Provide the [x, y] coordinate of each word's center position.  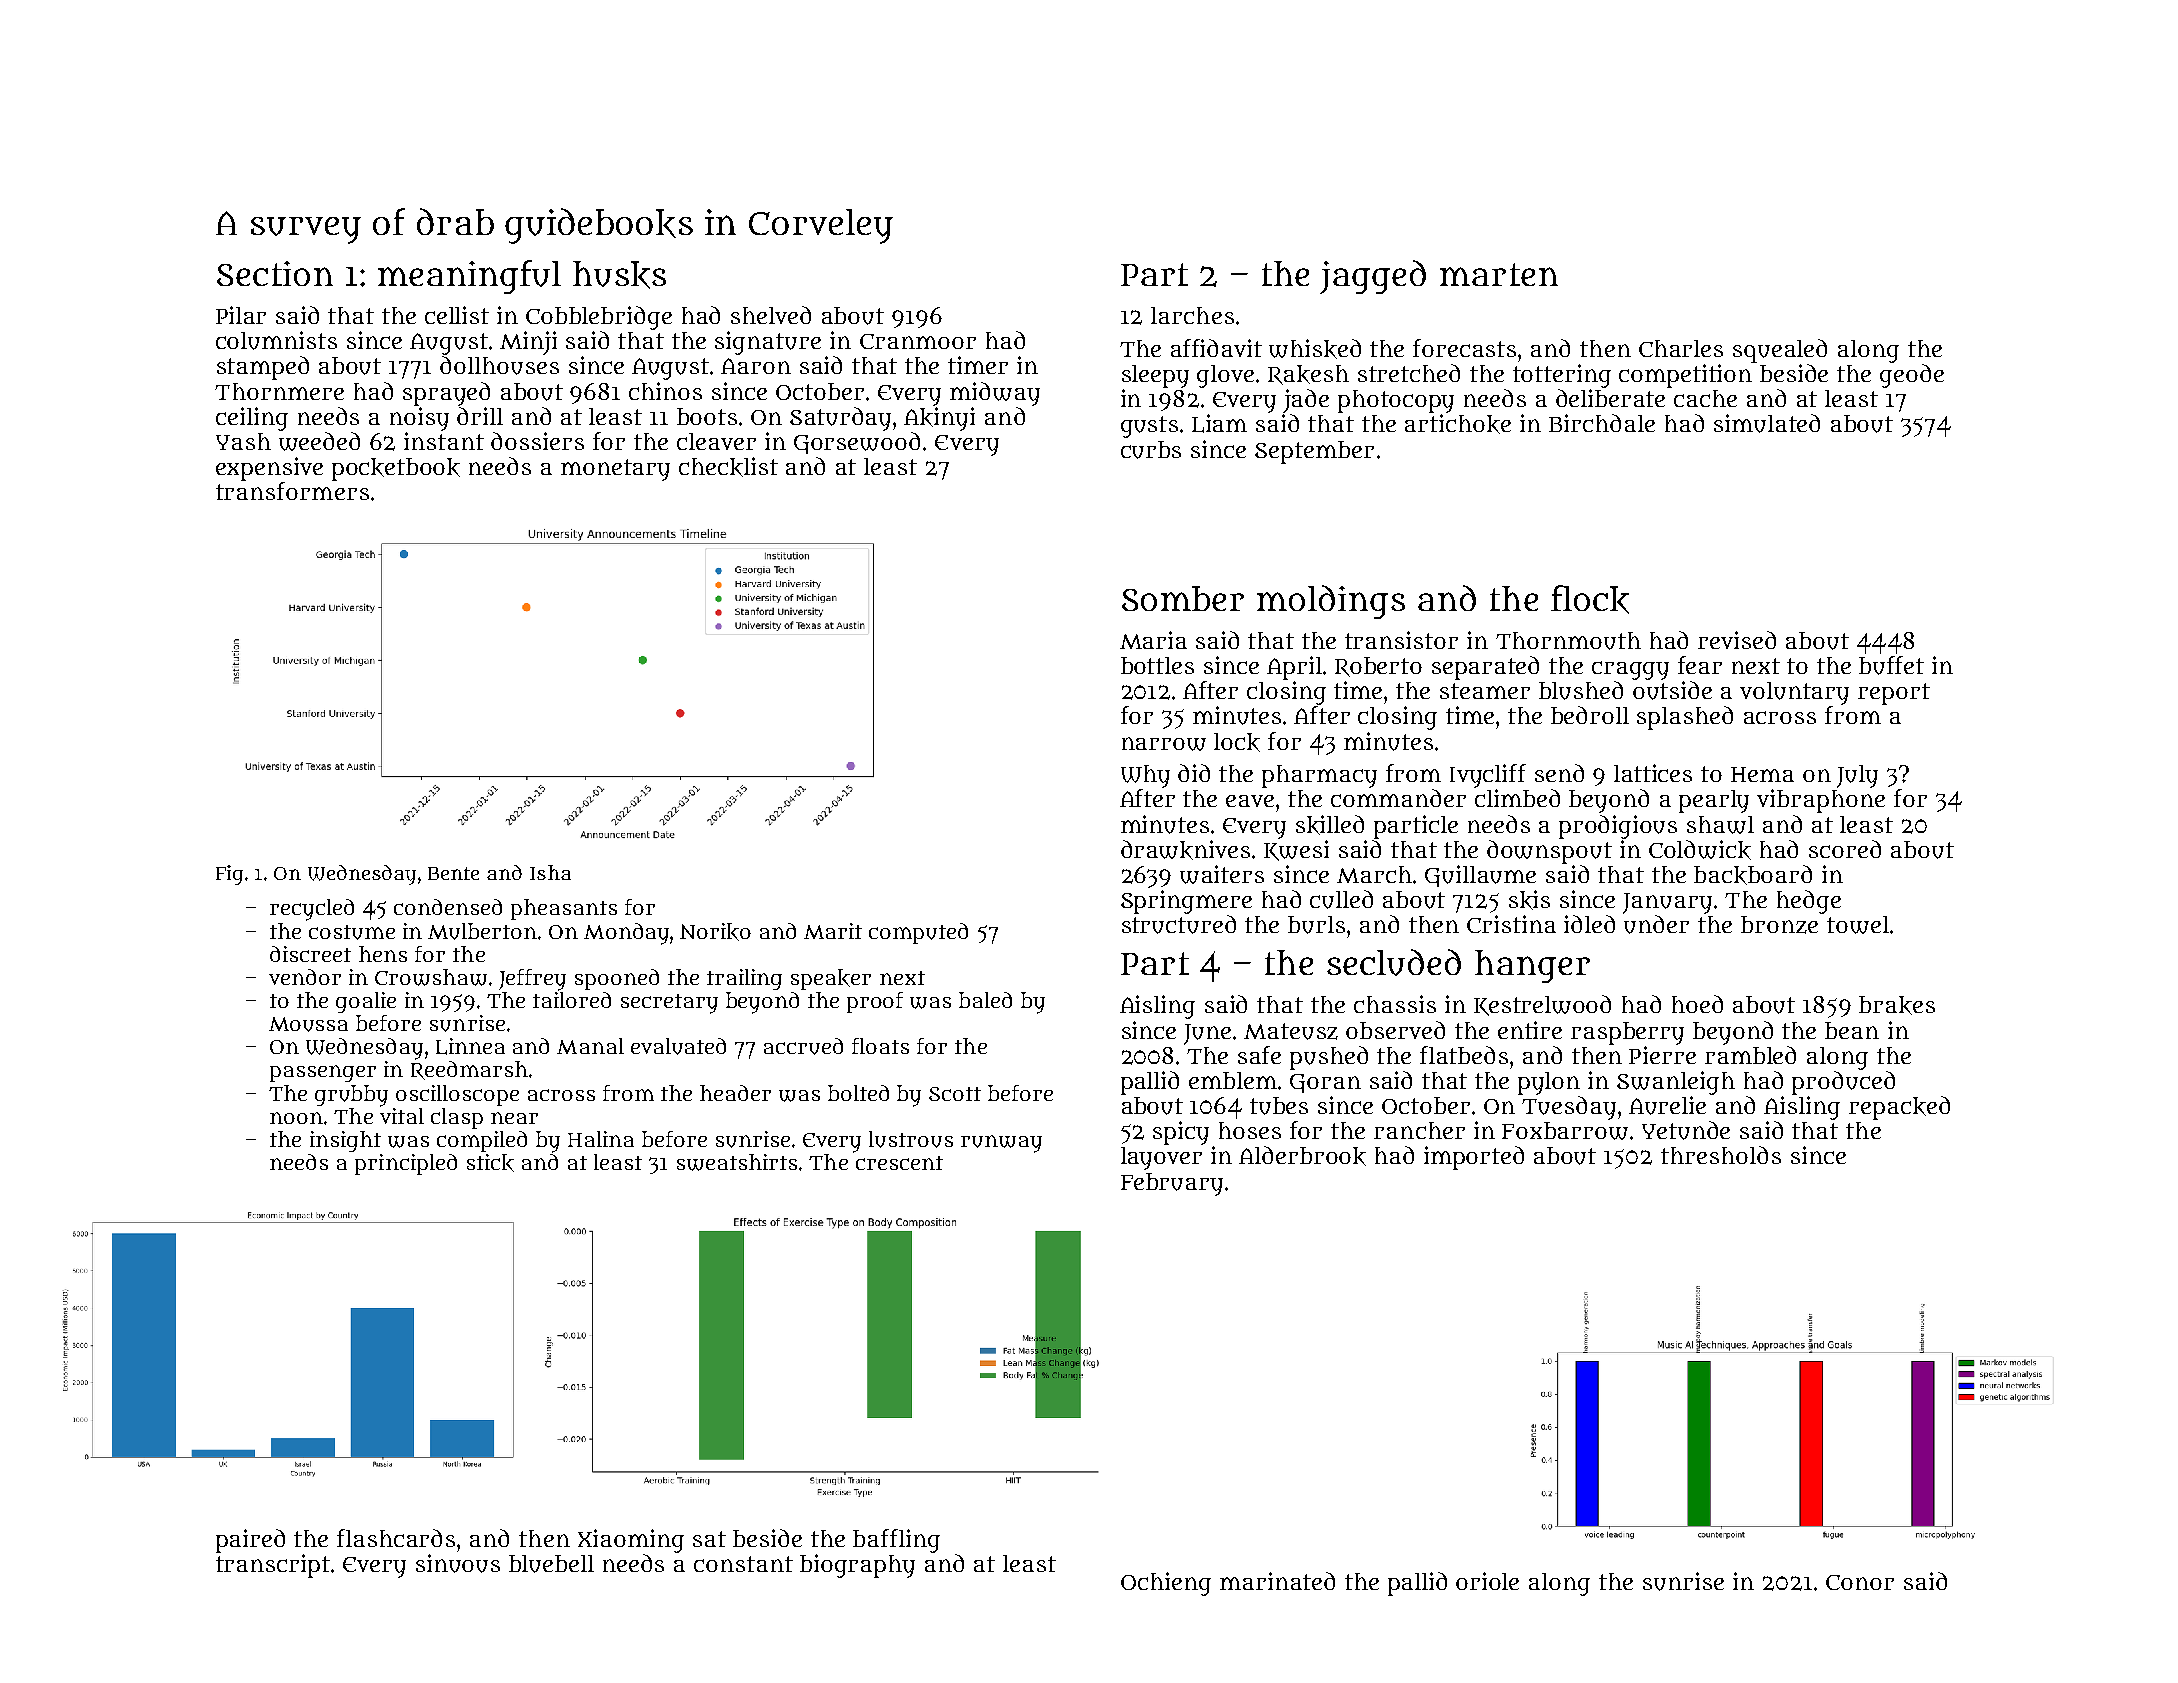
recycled [312, 910]
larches [1192, 315]
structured [1179, 924]
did [1194, 773]
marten [1499, 274]
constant [743, 1564]
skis [1529, 900]
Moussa [308, 1024]
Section [275, 273]
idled [1589, 924]
